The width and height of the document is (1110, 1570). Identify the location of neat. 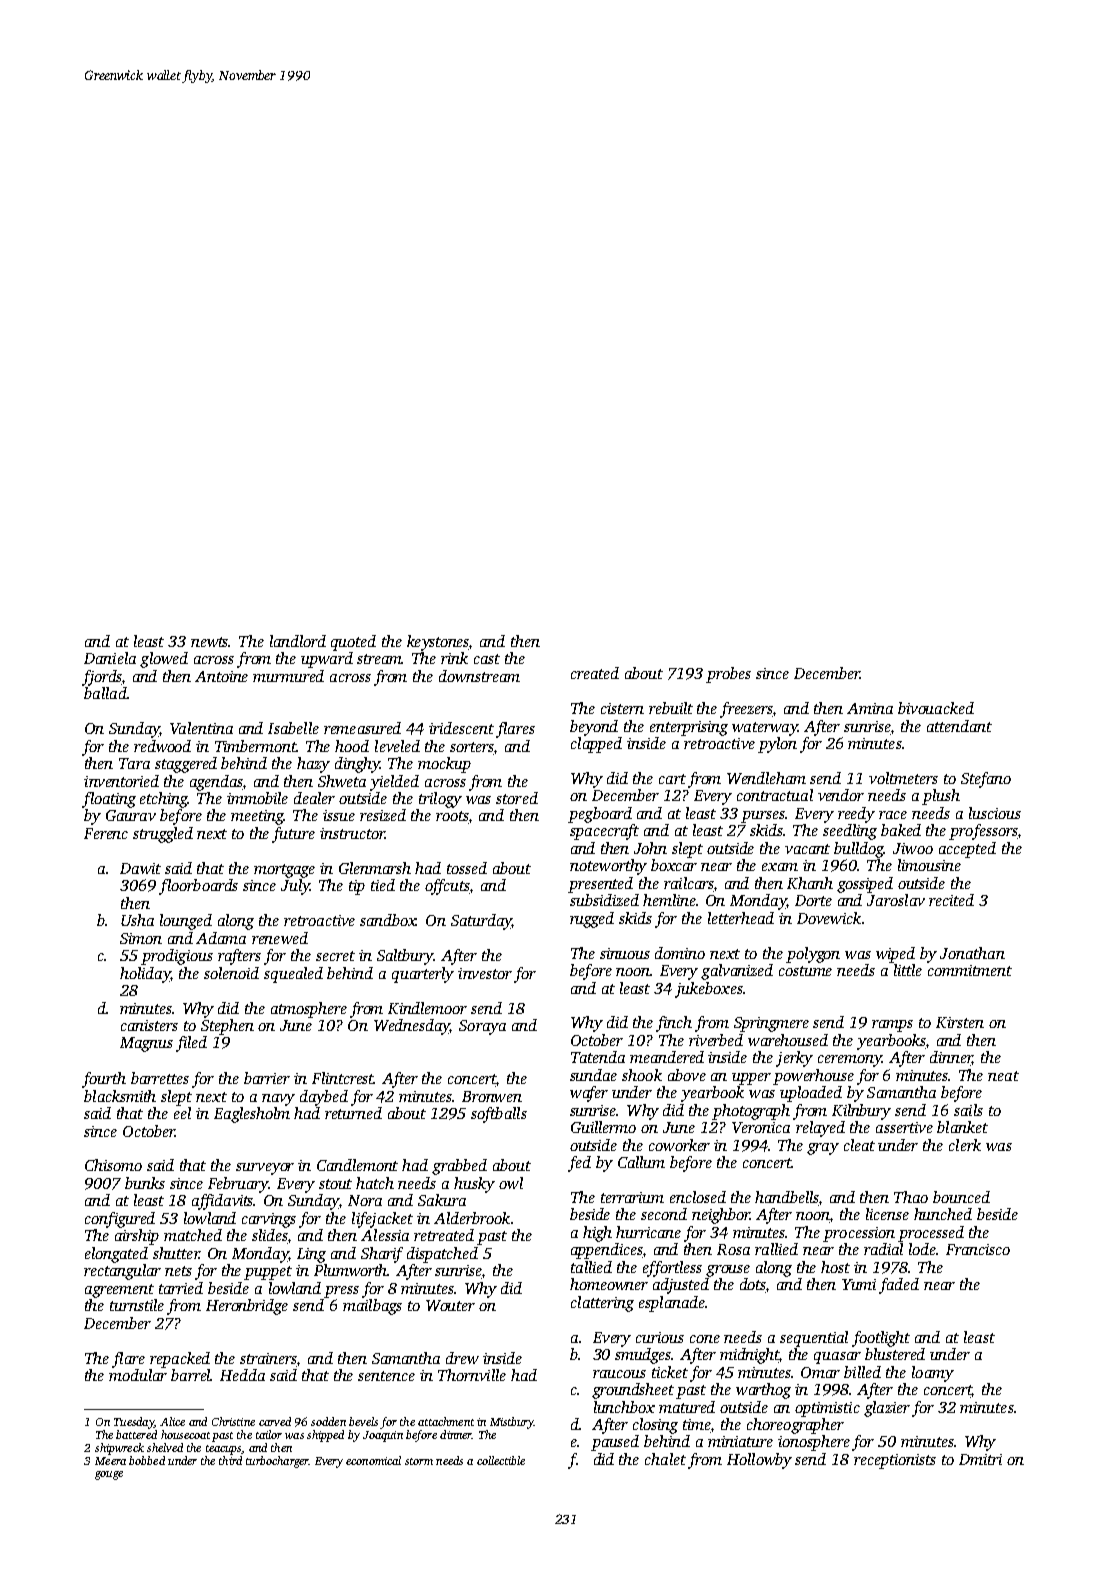
(1003, 1076).
